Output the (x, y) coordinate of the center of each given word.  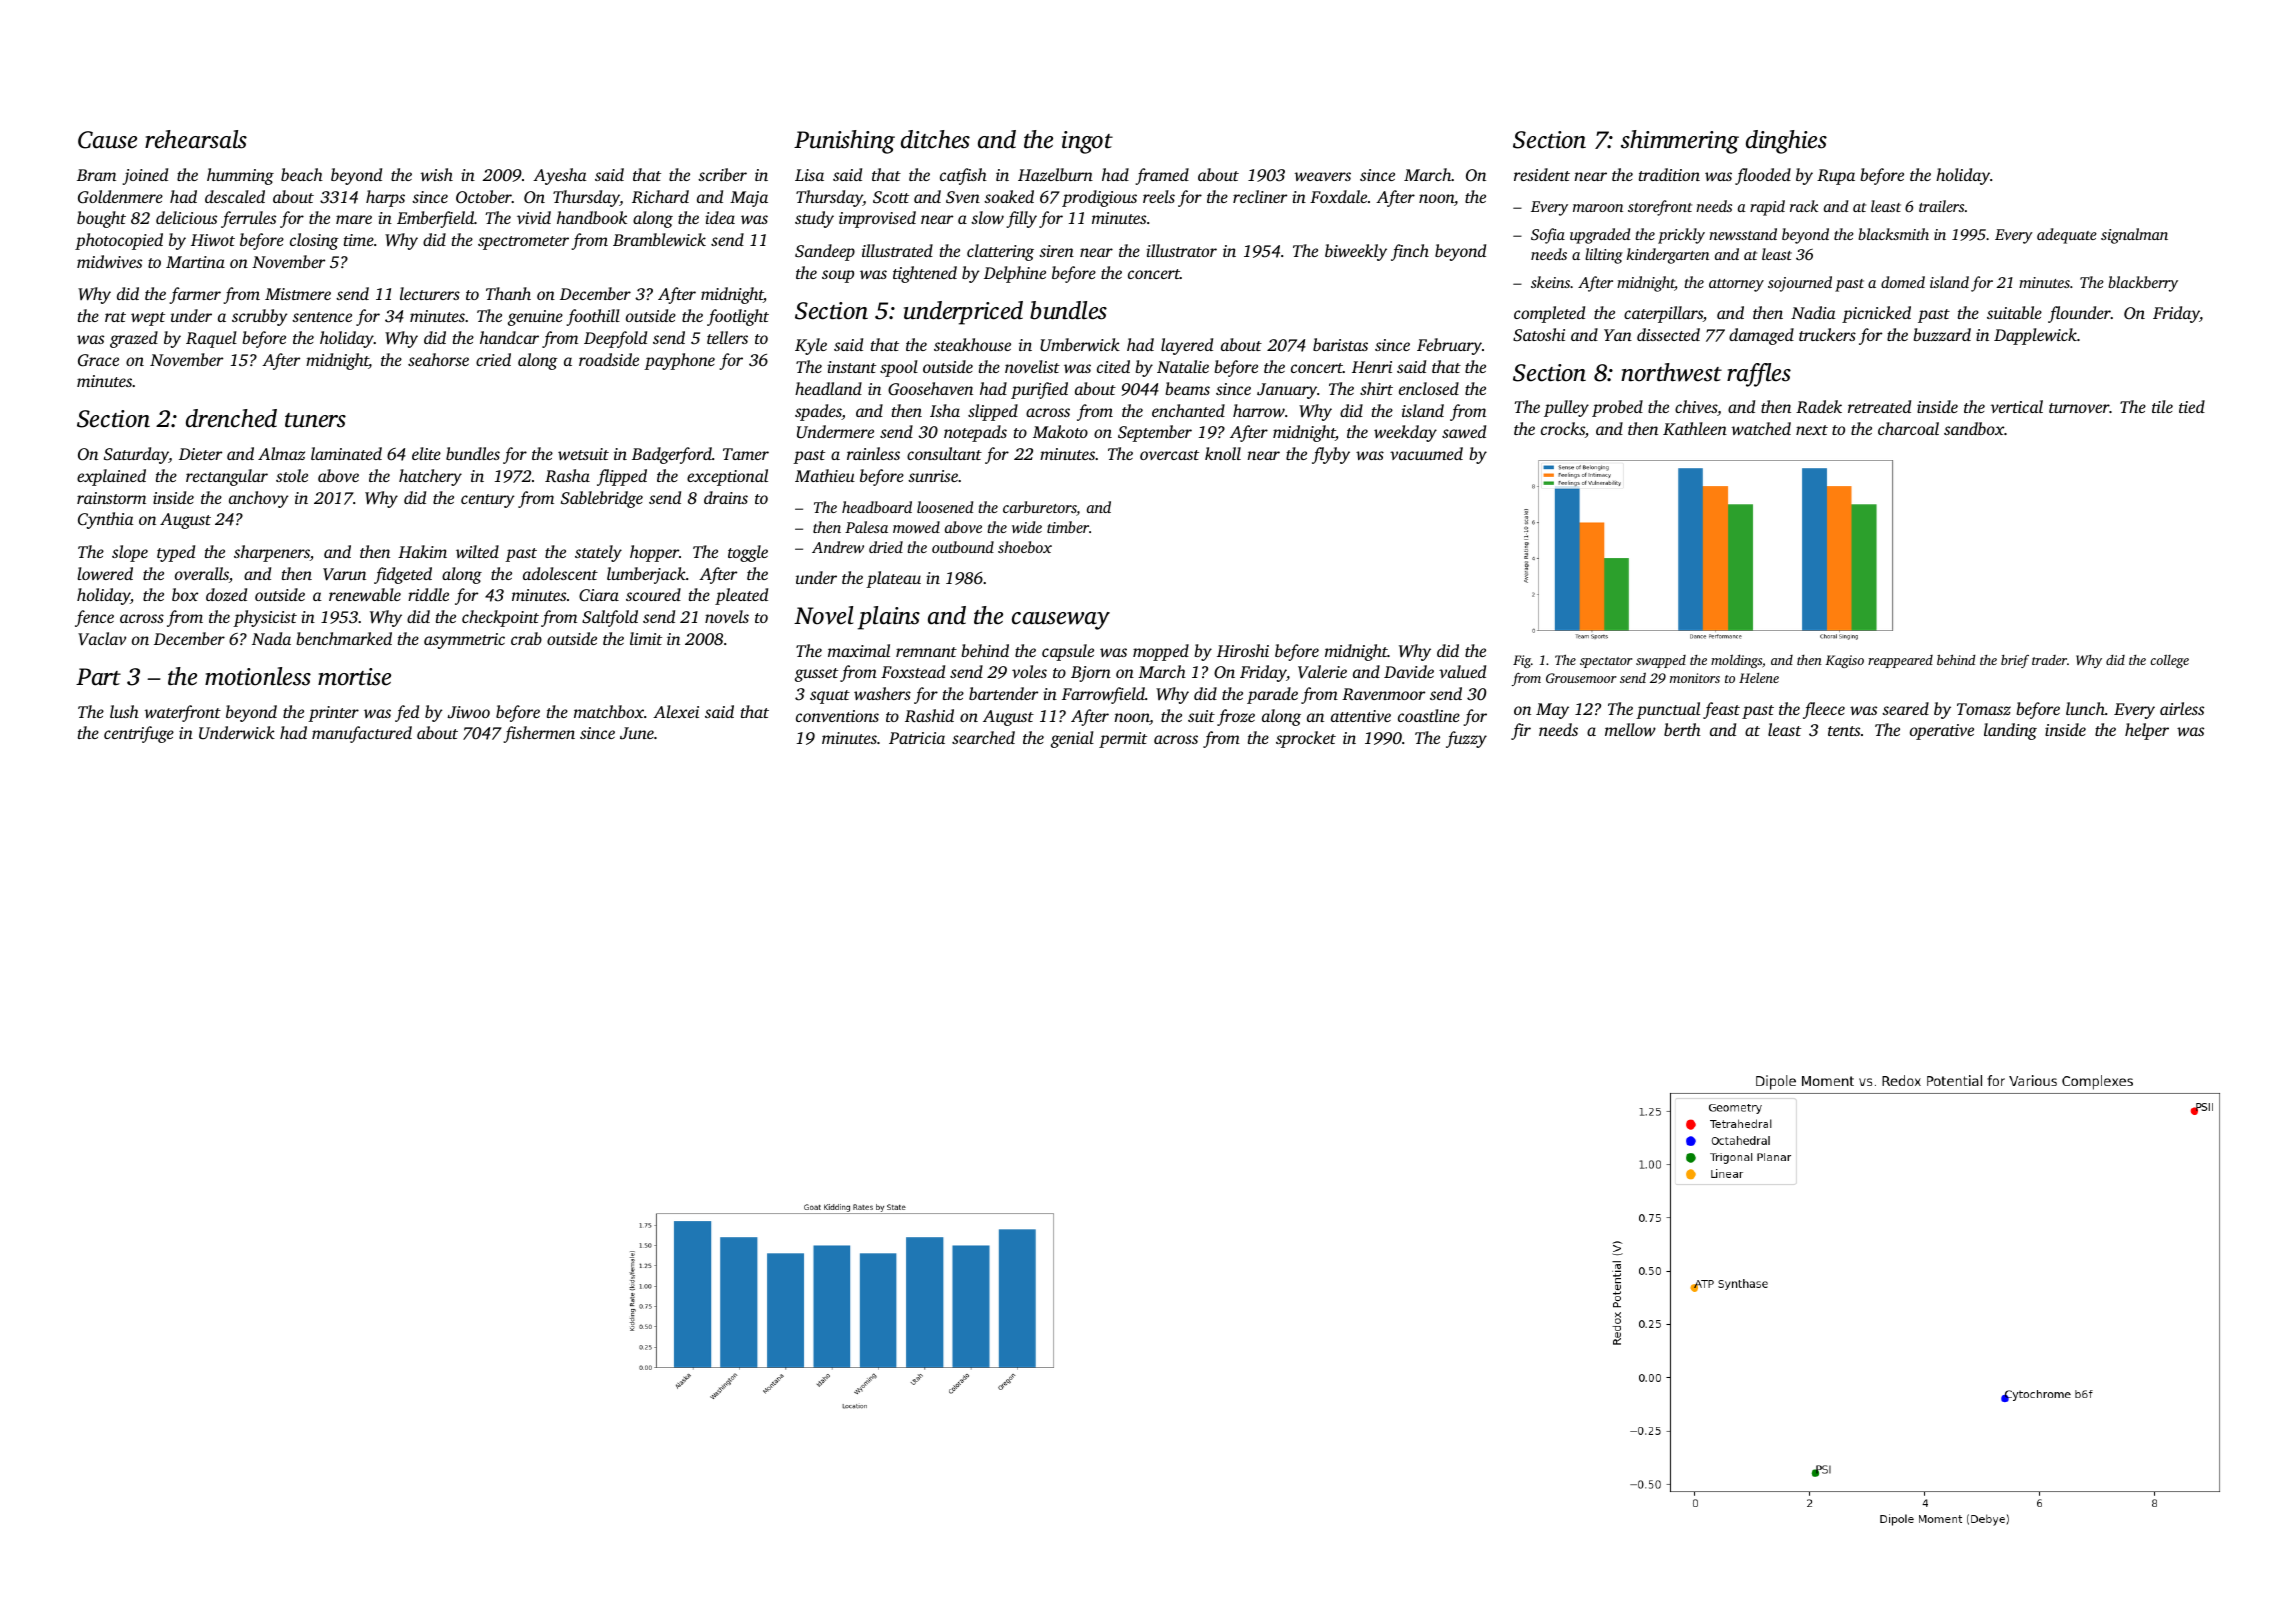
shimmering (1680, 142)
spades (818, 412)
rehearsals (196, 139)
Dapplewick (2035, 336)
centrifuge (139, 734)
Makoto (1060, 431)
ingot (1087, 142)
